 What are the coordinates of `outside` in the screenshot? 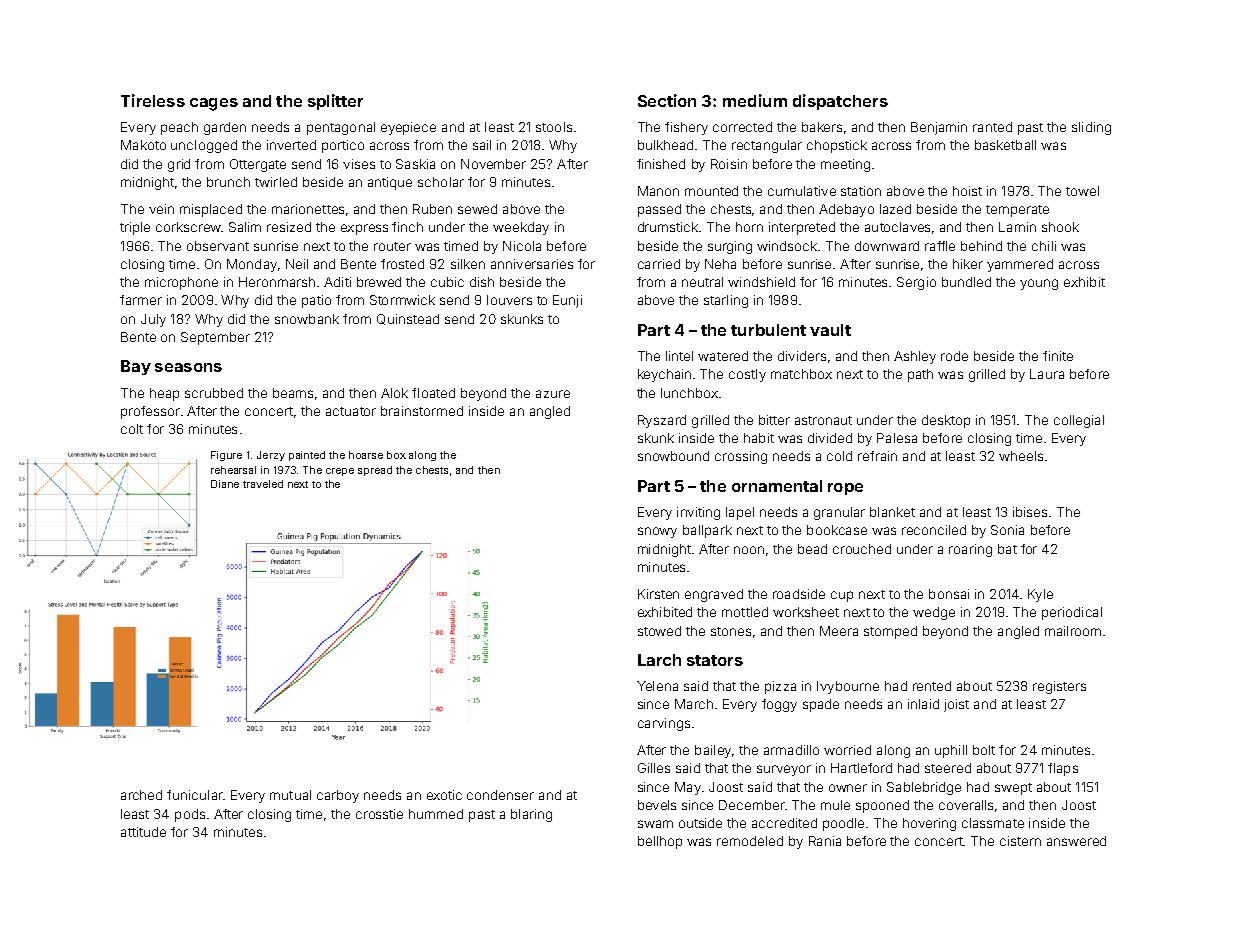 It's located at (700, 823).
